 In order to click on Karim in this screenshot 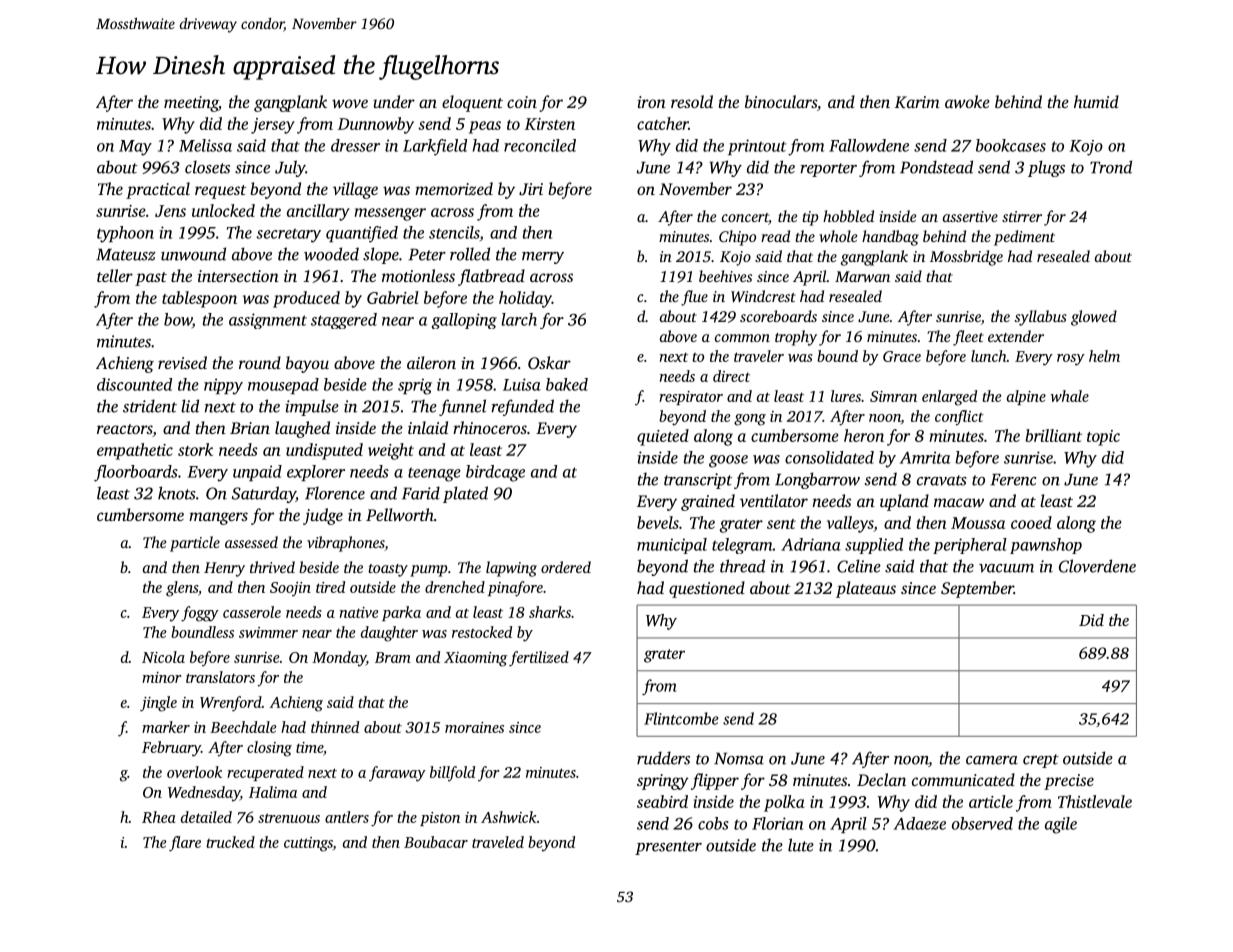, I will do `click(917, 102)`.
